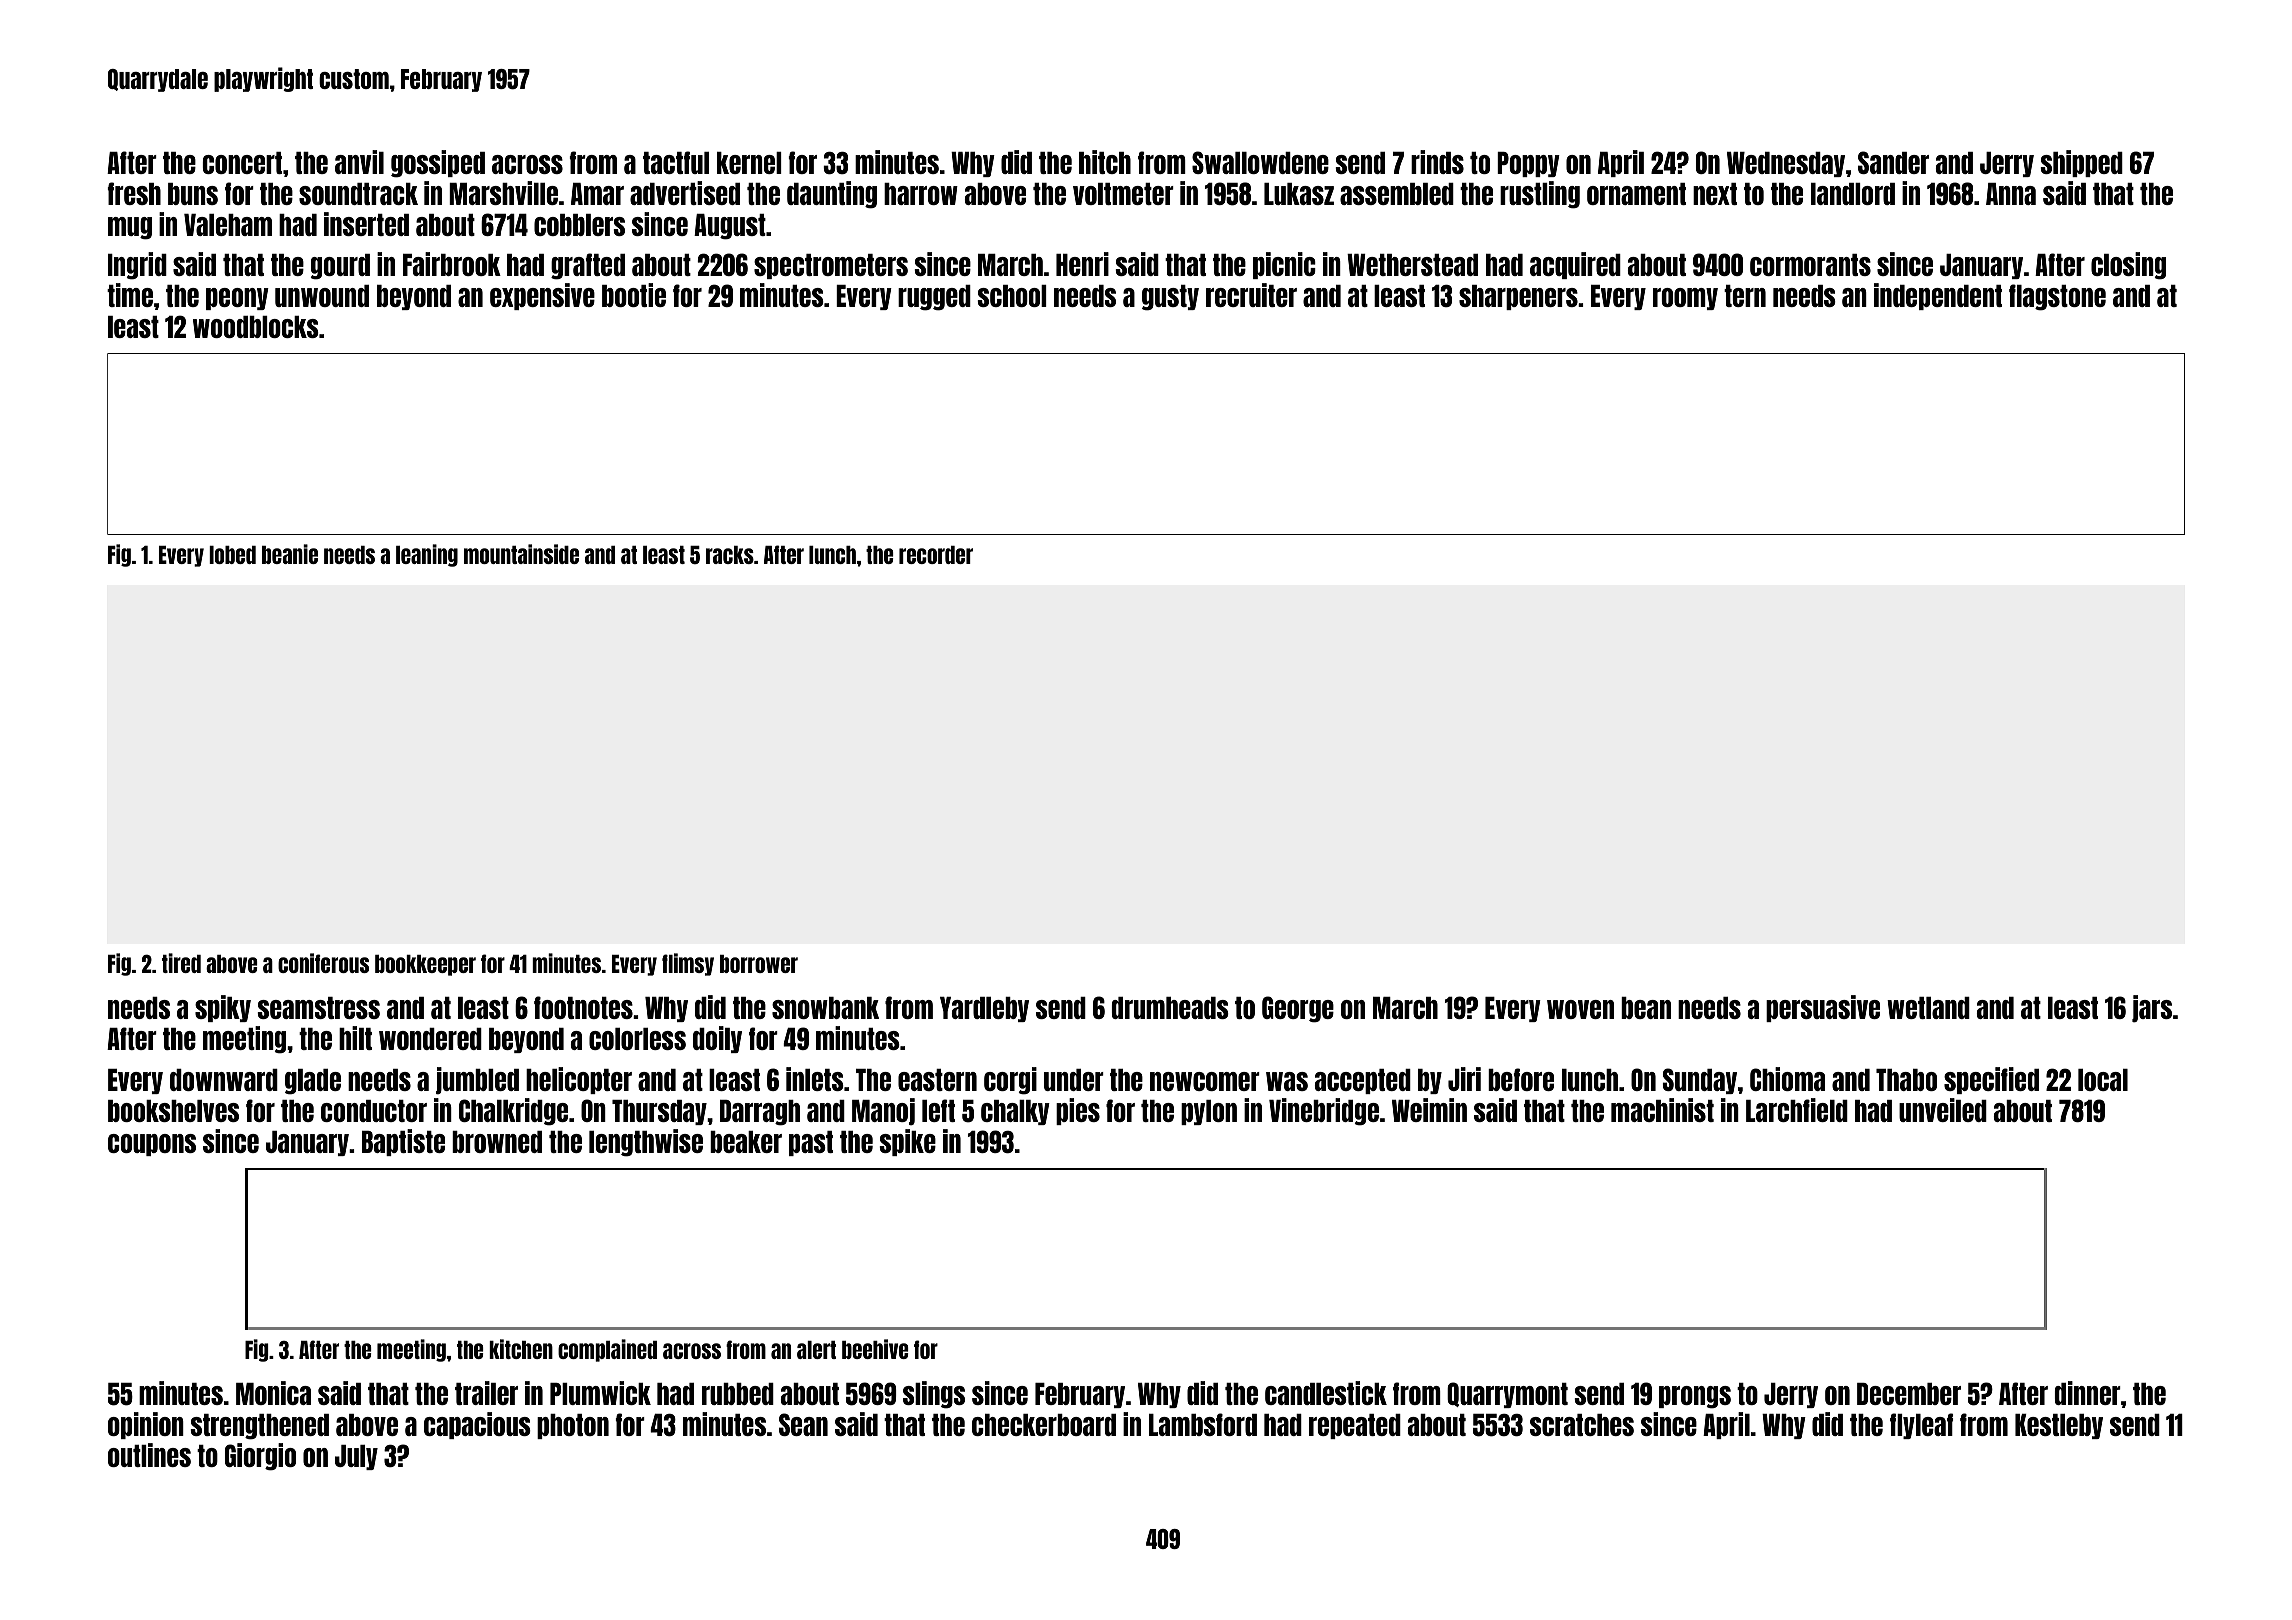  Describe the element at coordinates (730, 555) in the screenshot. I see `racks` at that location.
